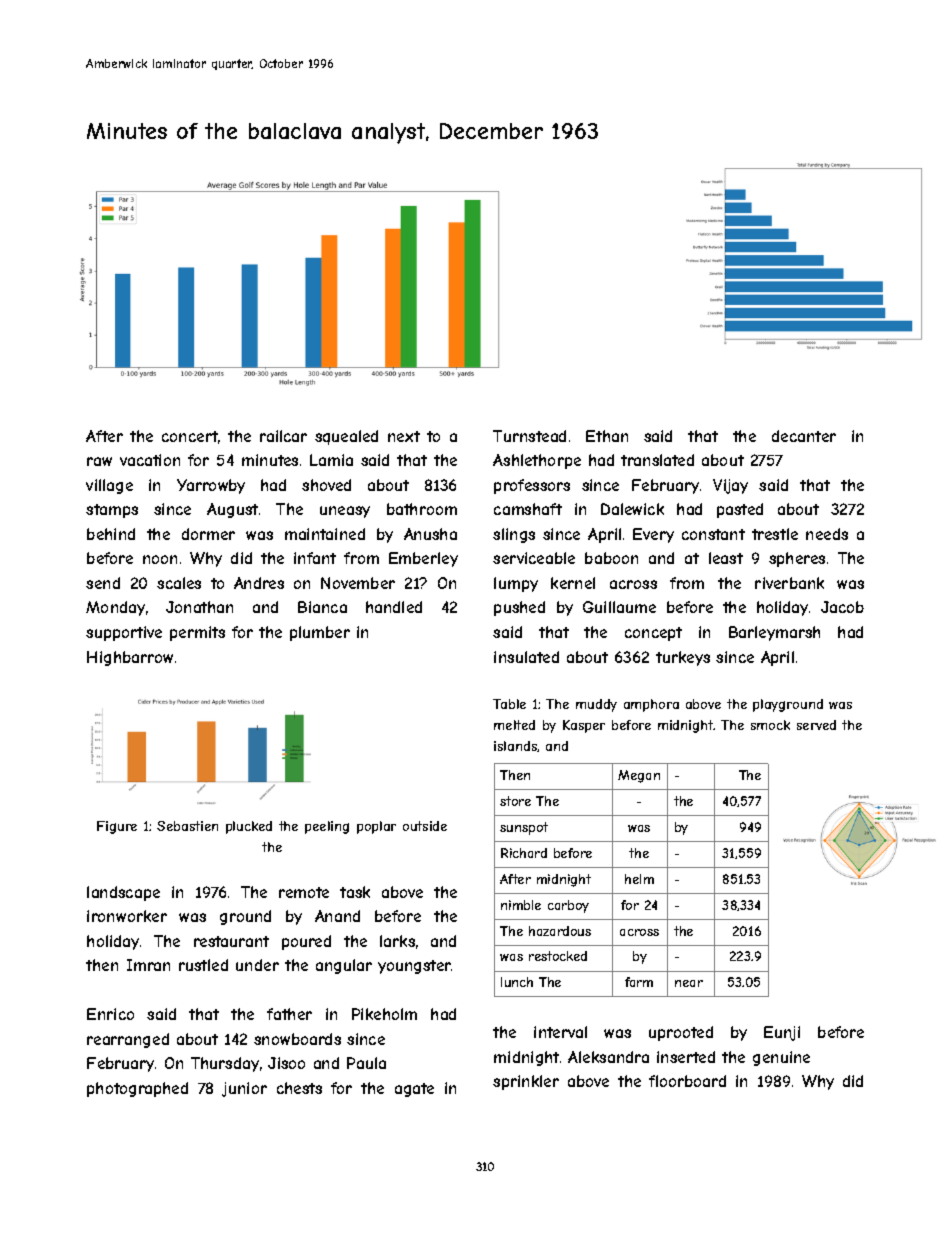 This document has height=1233, width=952. Describe the element at coordinates (657, 460) in the document. I see `translated` at that location.
